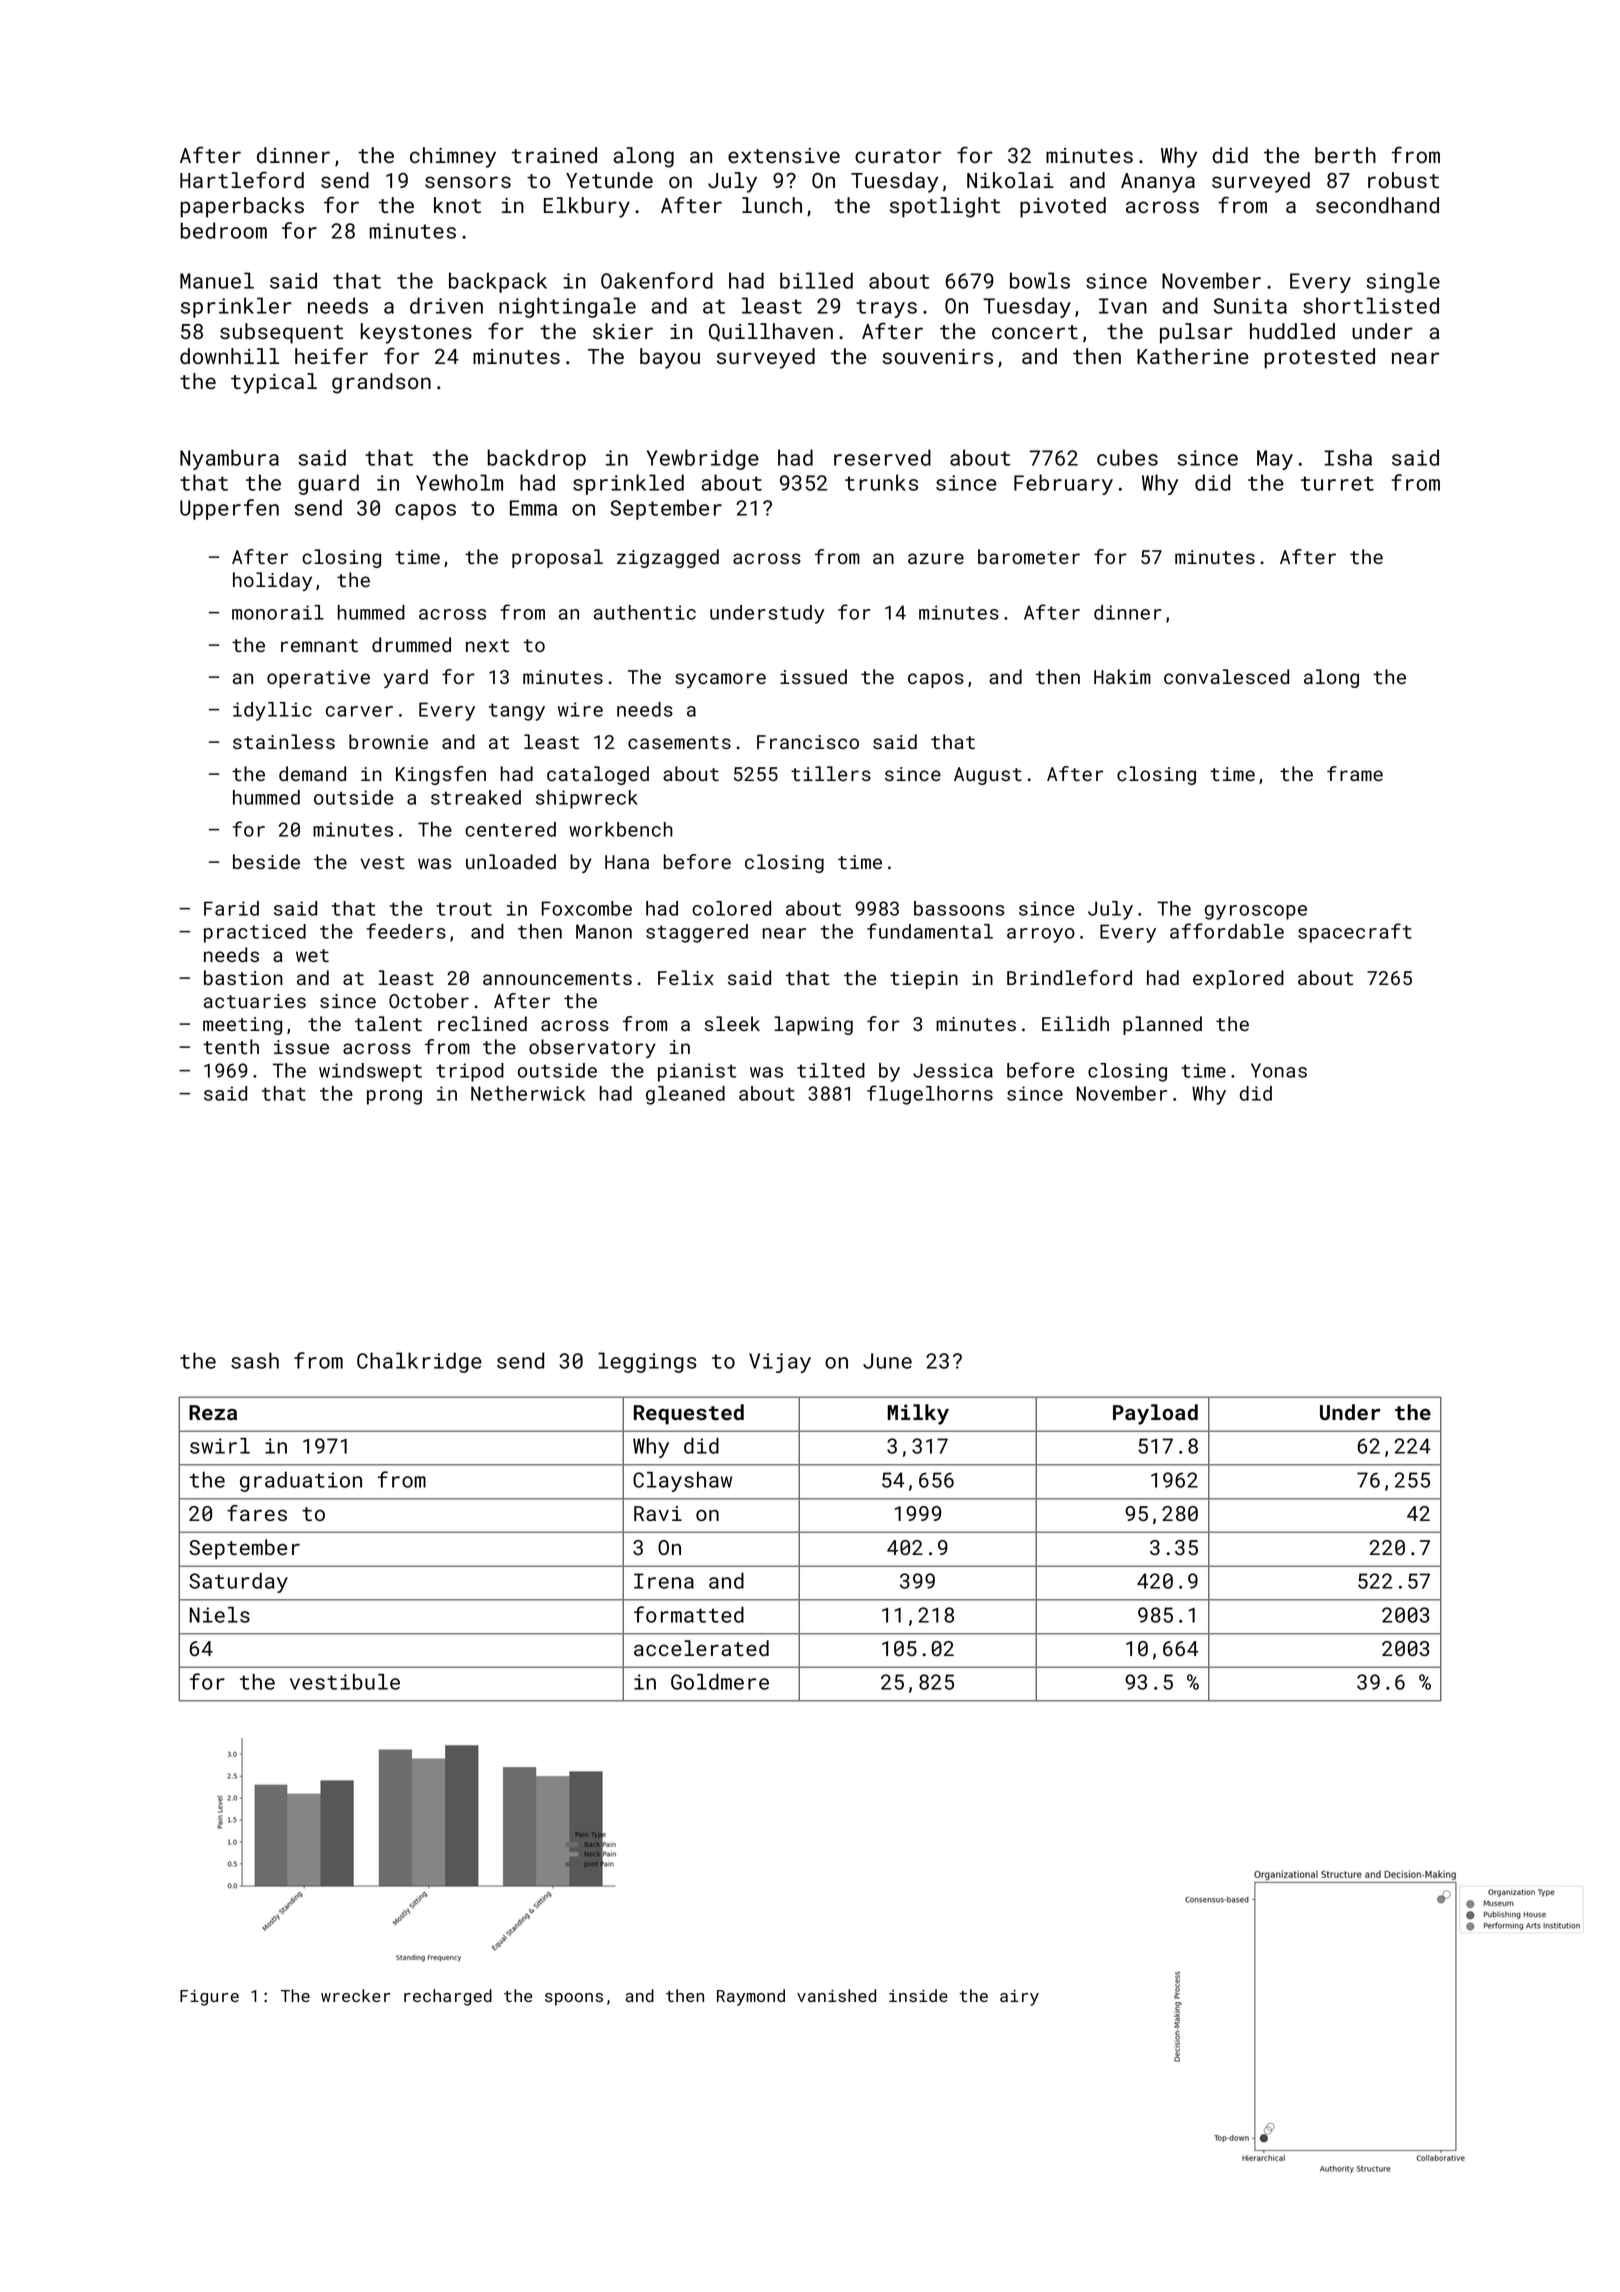 This screenshot has width=1620, height=2292. Describe the element at coordinates (257, 1513) in the screenshot. I see `fares` at that location.
